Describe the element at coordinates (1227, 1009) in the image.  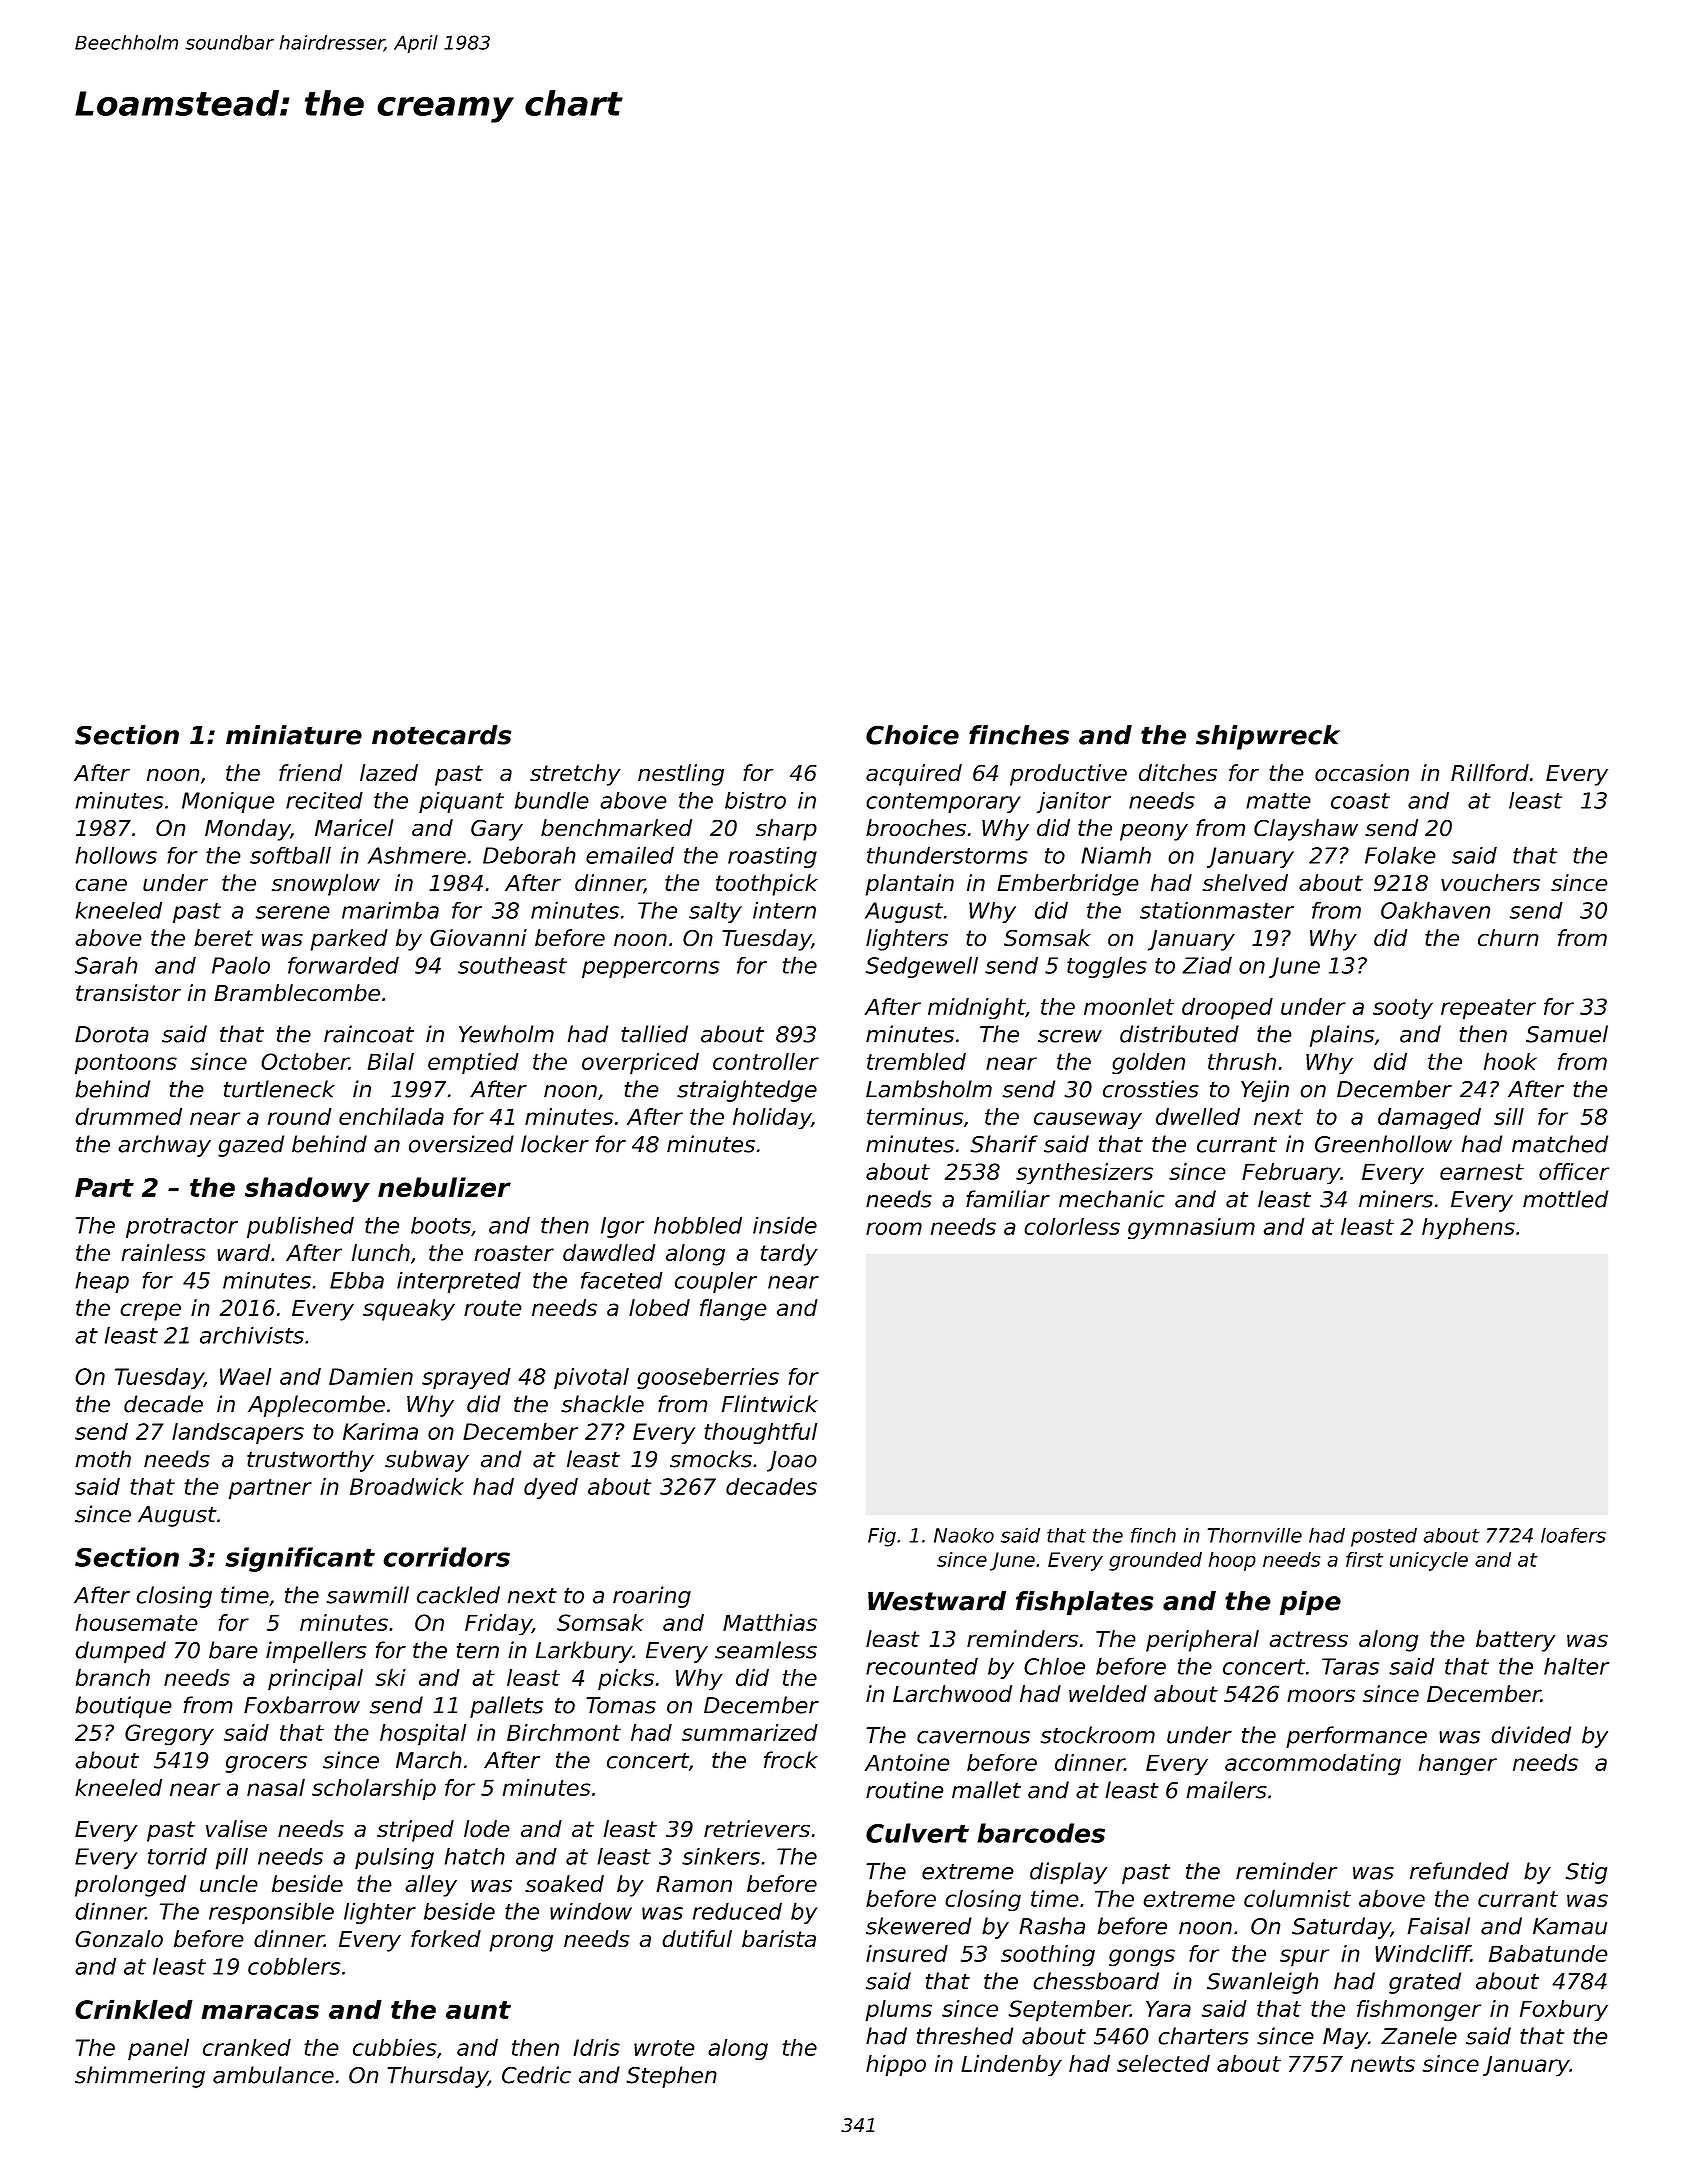
I see `drooped` at that location.
